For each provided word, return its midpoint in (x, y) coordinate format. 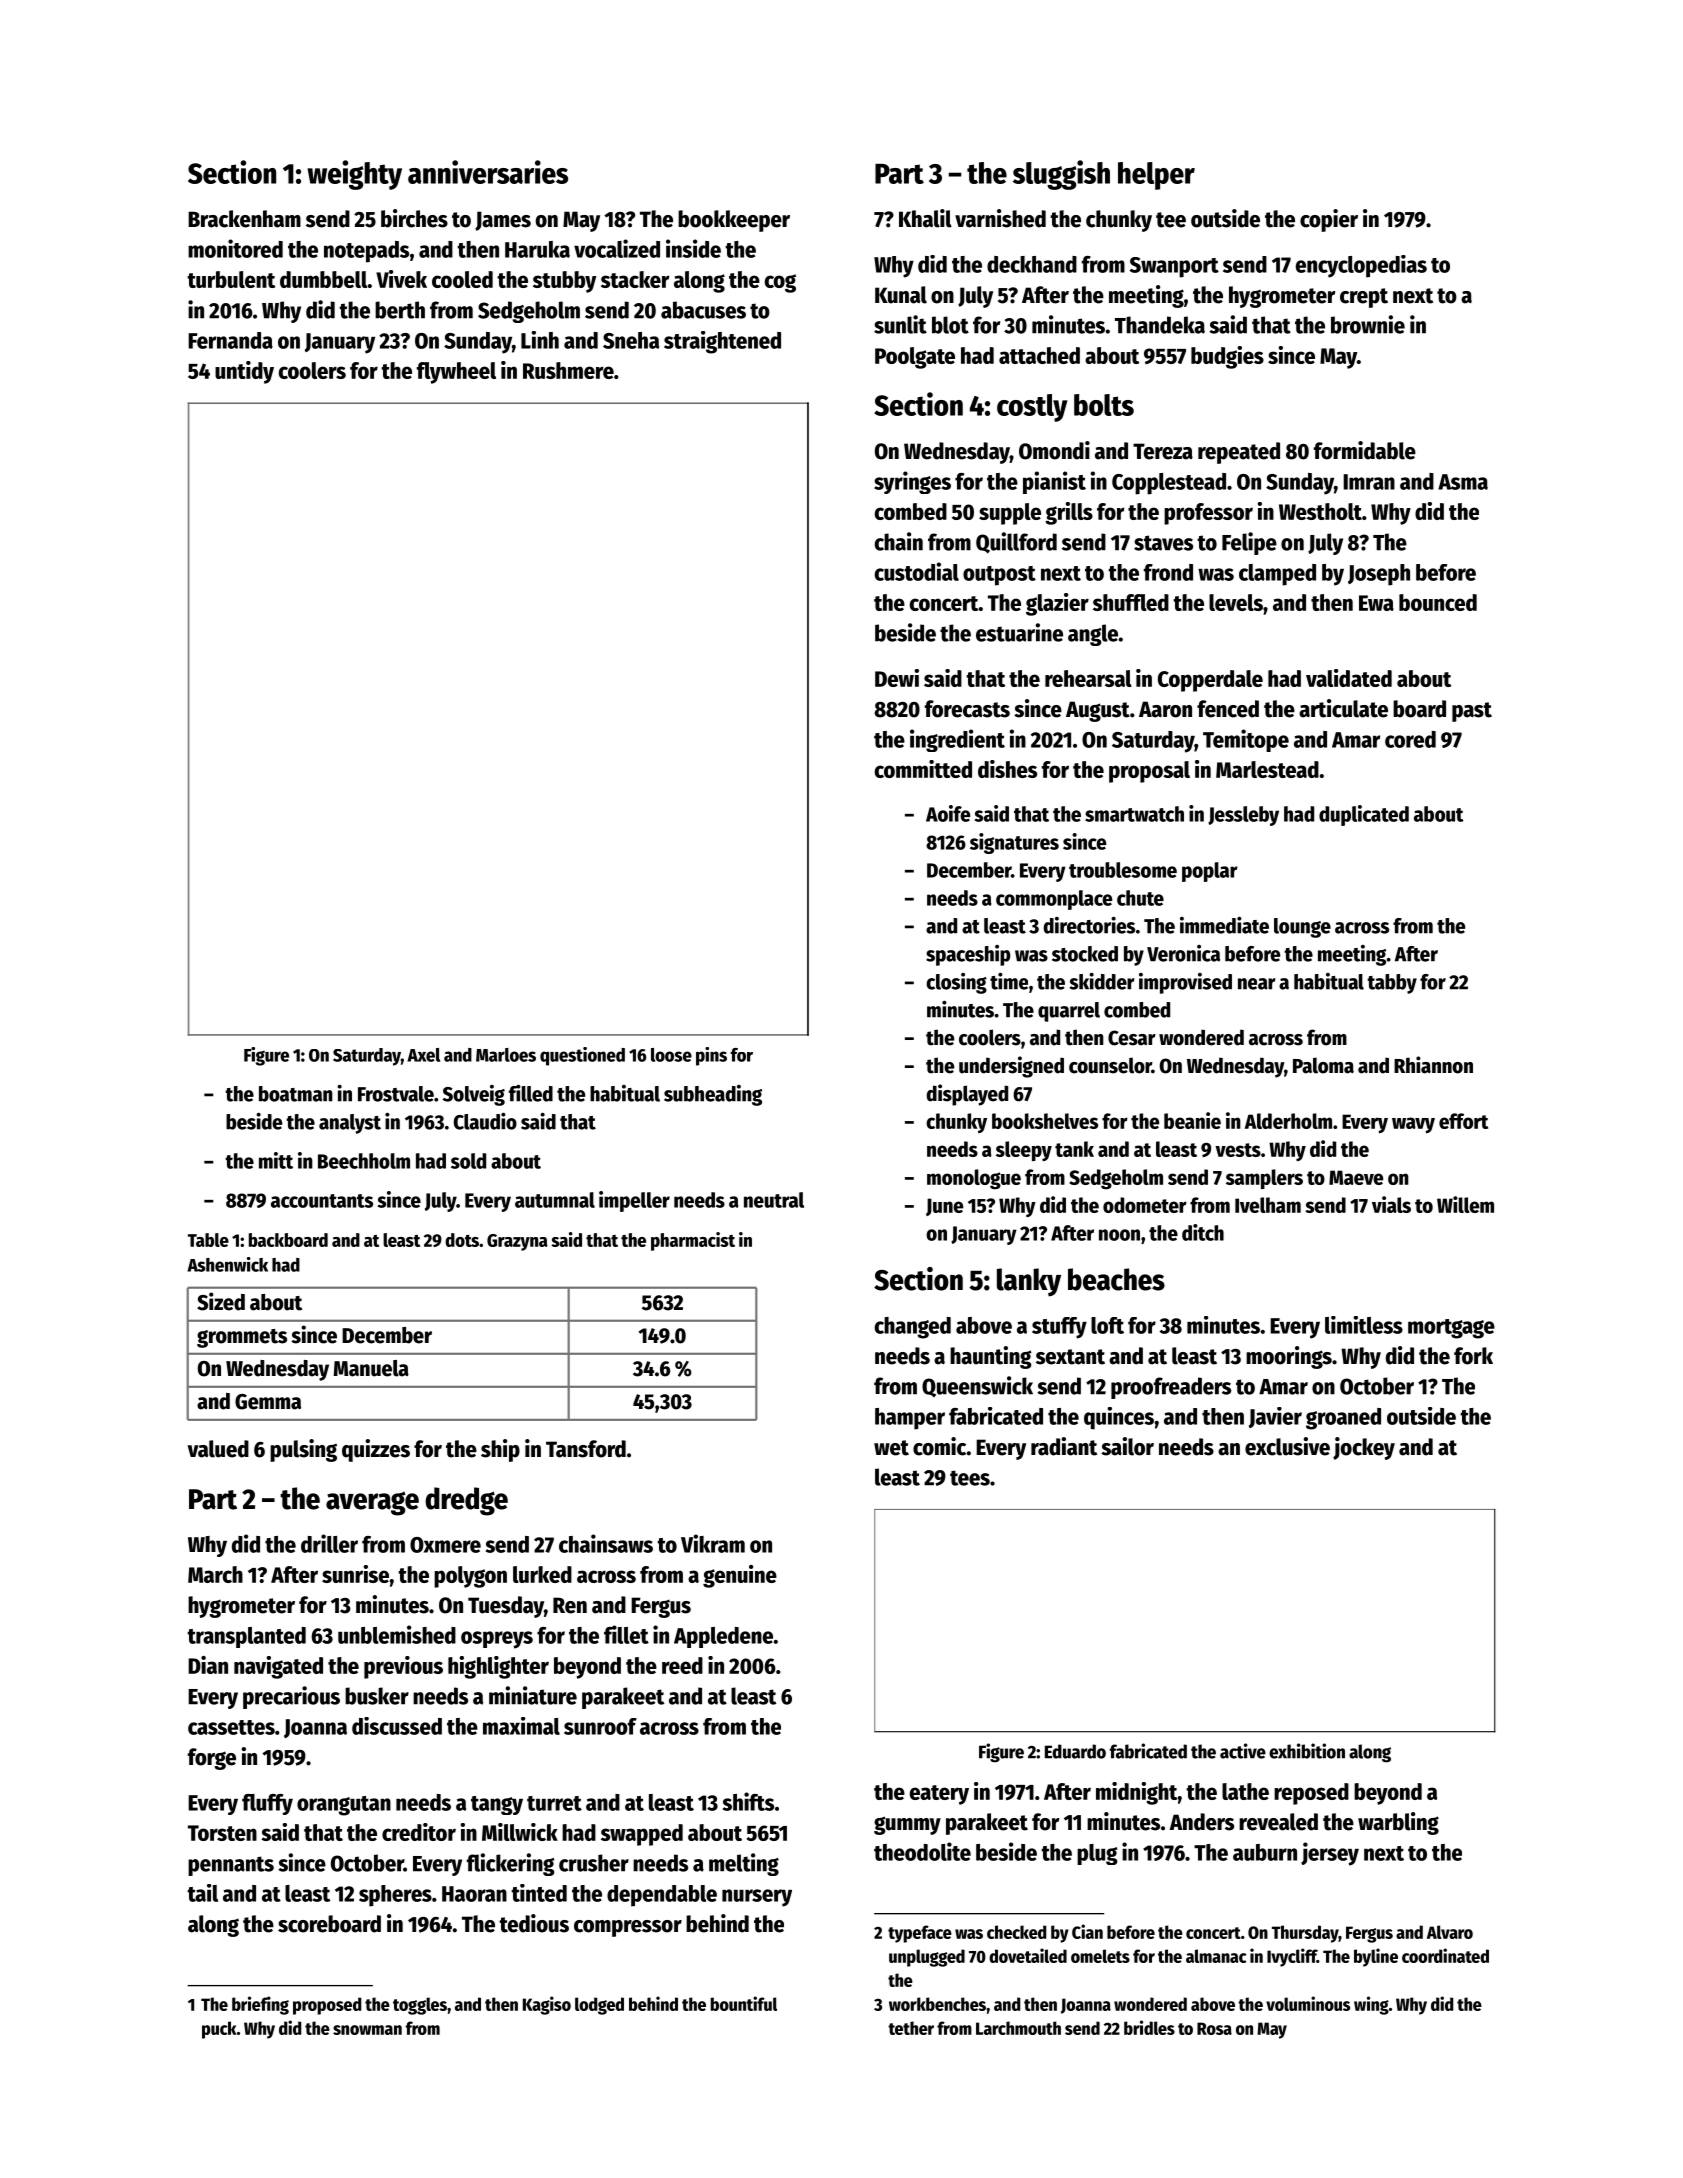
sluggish (1061, 175)
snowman (367, 2030)
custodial (917, 571)
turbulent (231, 279)
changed (913, 1328)
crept (1364, 298)
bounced (1438, 602)
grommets (242, 1338)
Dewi (897, 678)
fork (1473, 1356)
